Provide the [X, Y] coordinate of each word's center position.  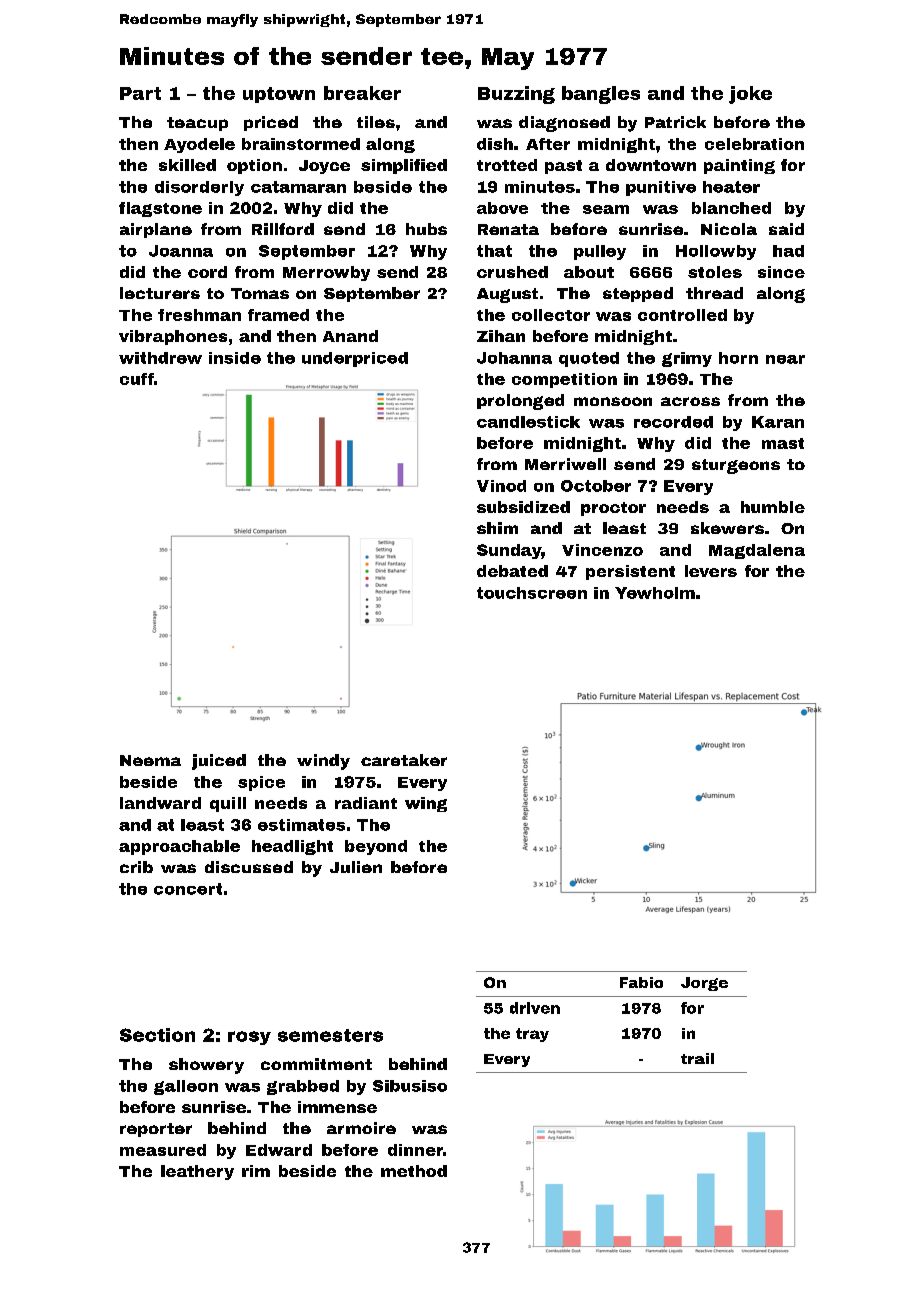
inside [235, 358]
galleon [186, 1087]
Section [157, 1035]
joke [750, 95]
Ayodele [199, 145]
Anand [350, 336]
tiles [376, 122]
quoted [589, 359]
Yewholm [655, 593]
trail [697, 1058]
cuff [137, 379]
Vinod [501, 486]
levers [711, 571]
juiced [219, 762]
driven [535, 1008]
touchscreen [532, 593]
